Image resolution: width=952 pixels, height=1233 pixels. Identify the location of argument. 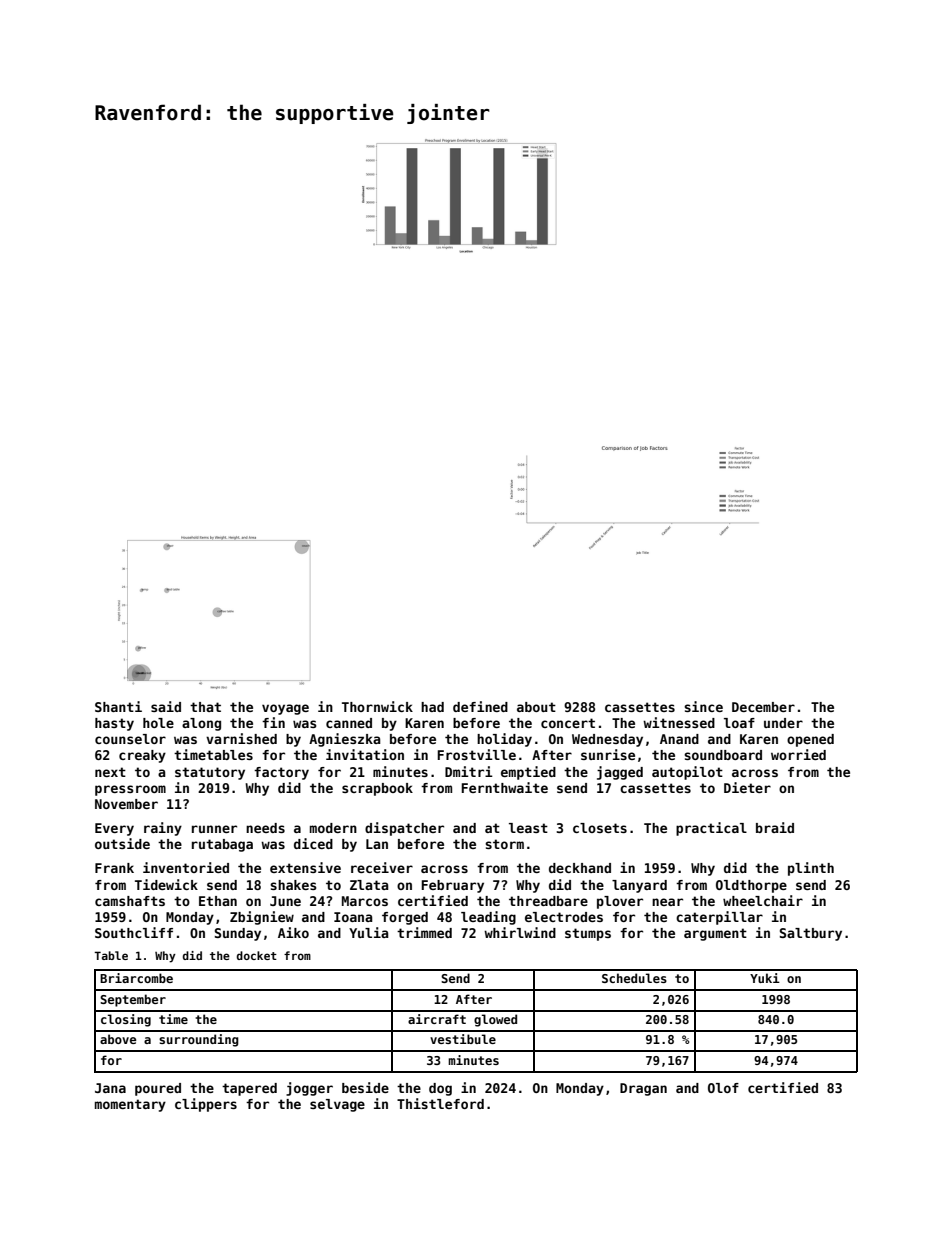
(715, 934).
